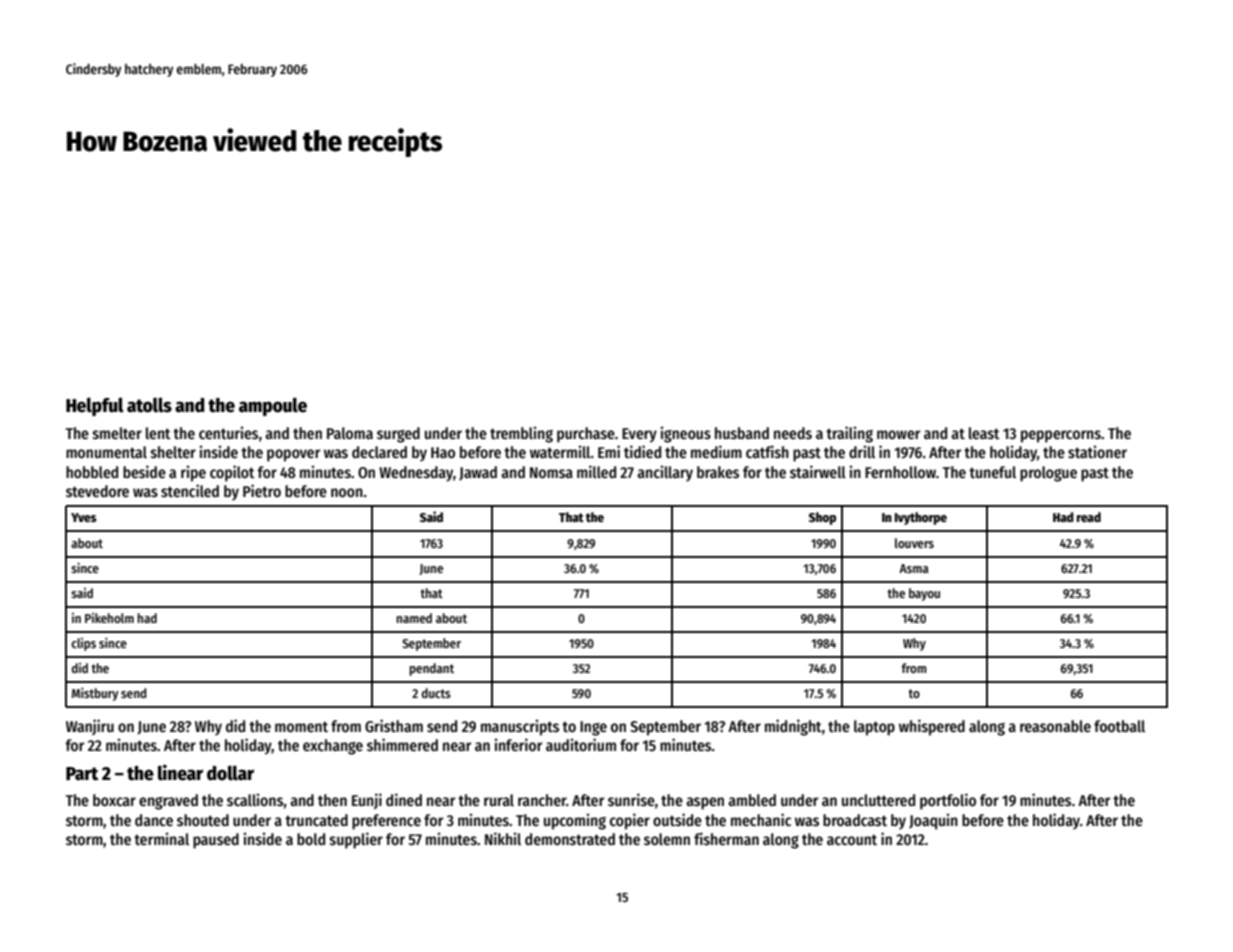 This screenshot has height=952, width=1233. What do you see at coordinates (190, 490) in the screenshot?
I see `stenciled` at bounding box center [190, 490].
